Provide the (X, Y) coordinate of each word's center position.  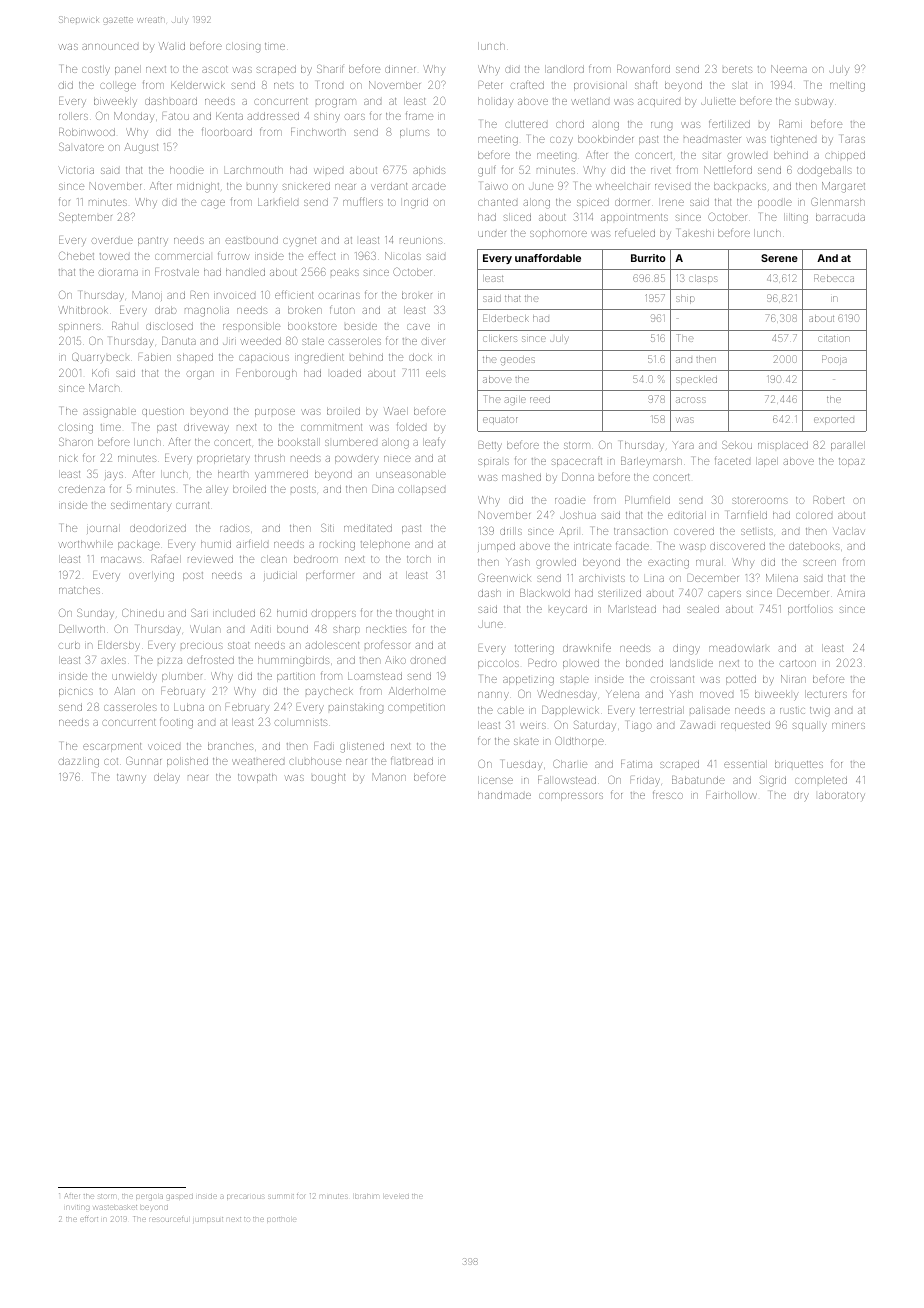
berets (738, 69)
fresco (668, 794)
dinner (400, 69)
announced (110, 47)
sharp (346, 630)
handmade (504, 795)
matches (79, 590)
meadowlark (739, 648)
